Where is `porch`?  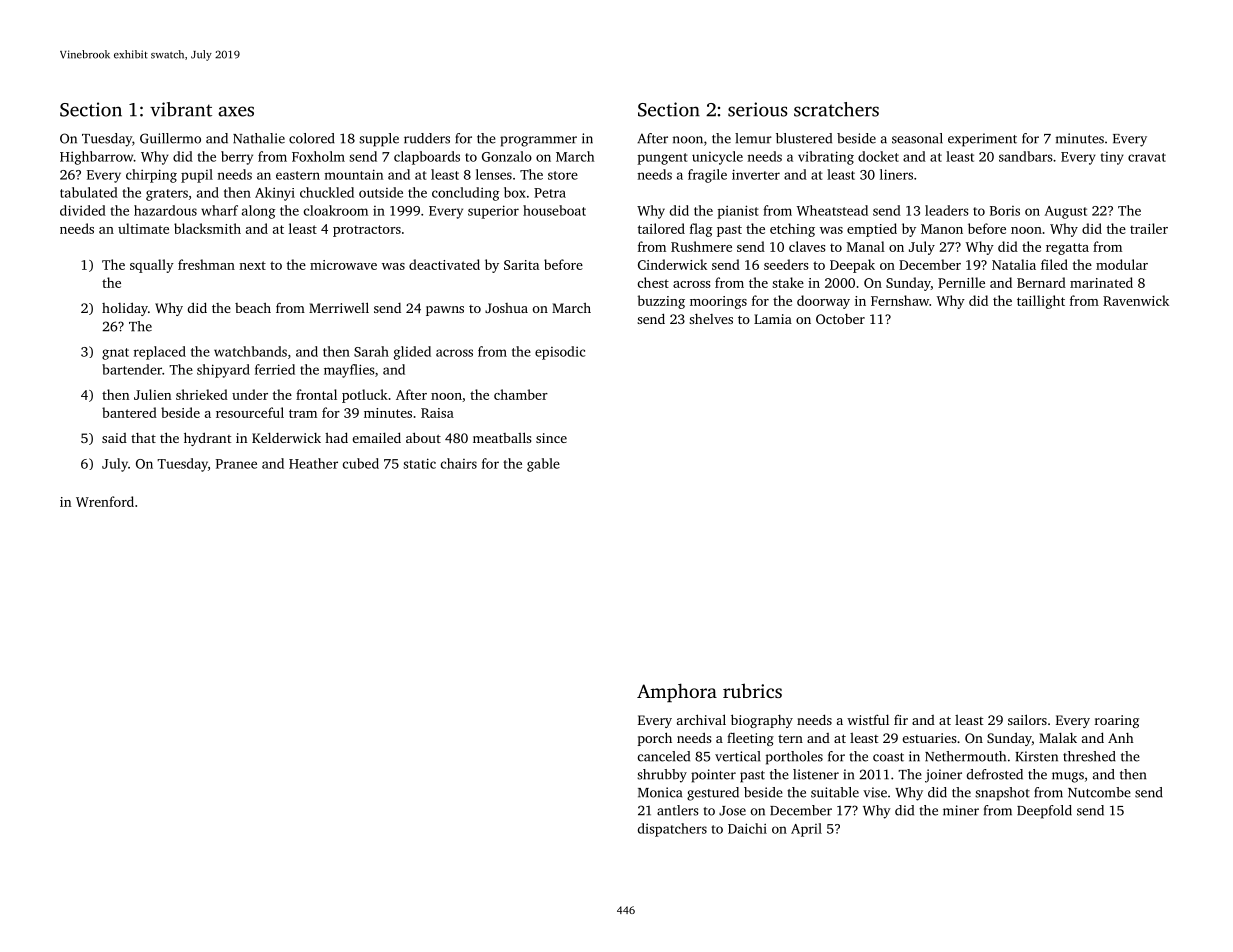
porch is located at coordinates (655, 739).
